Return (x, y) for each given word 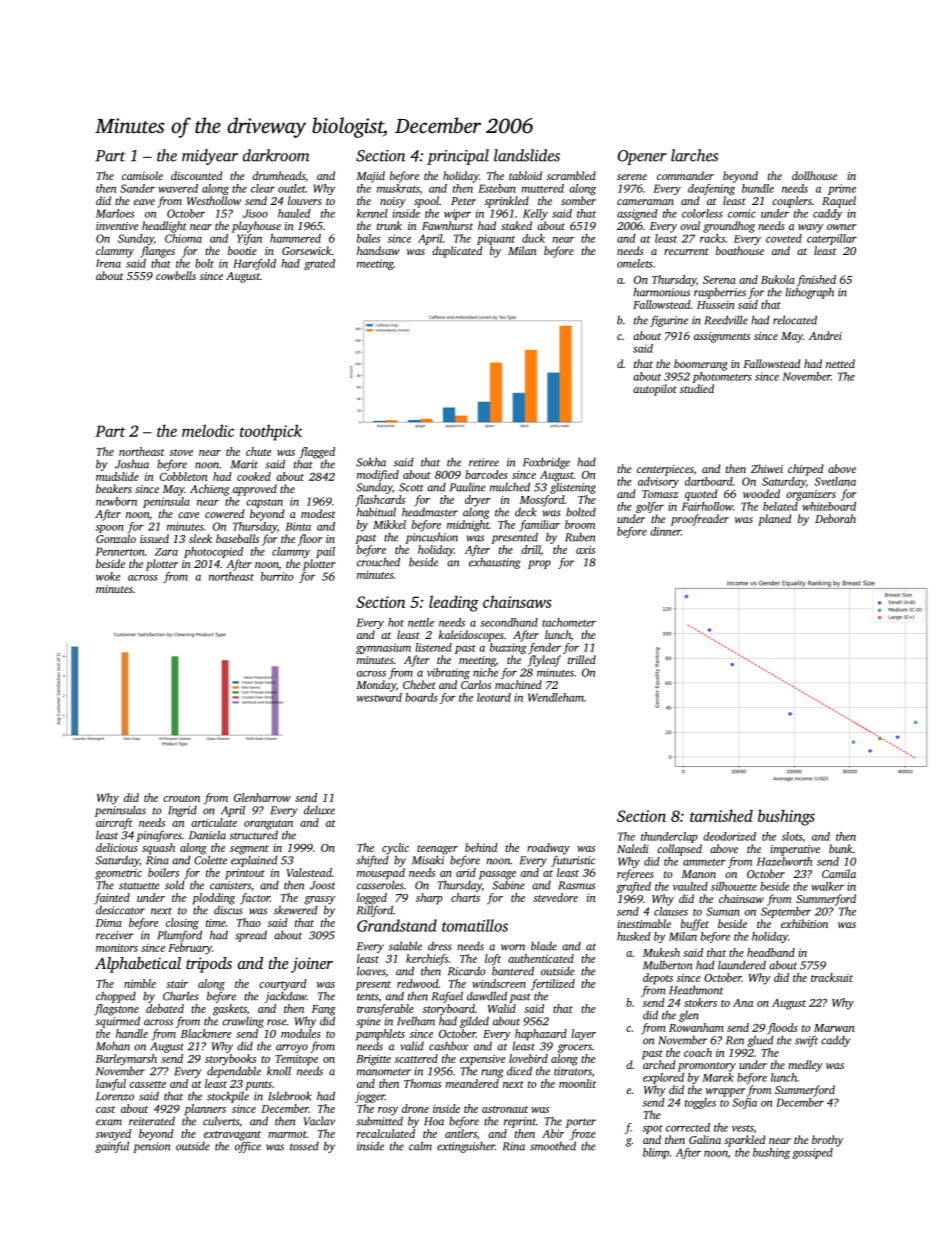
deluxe (319, 810)
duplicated (457, 252)
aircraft (114, 824)
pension (151, 1147)
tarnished (721, 815)
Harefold (254, 264)
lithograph (809, 293)
